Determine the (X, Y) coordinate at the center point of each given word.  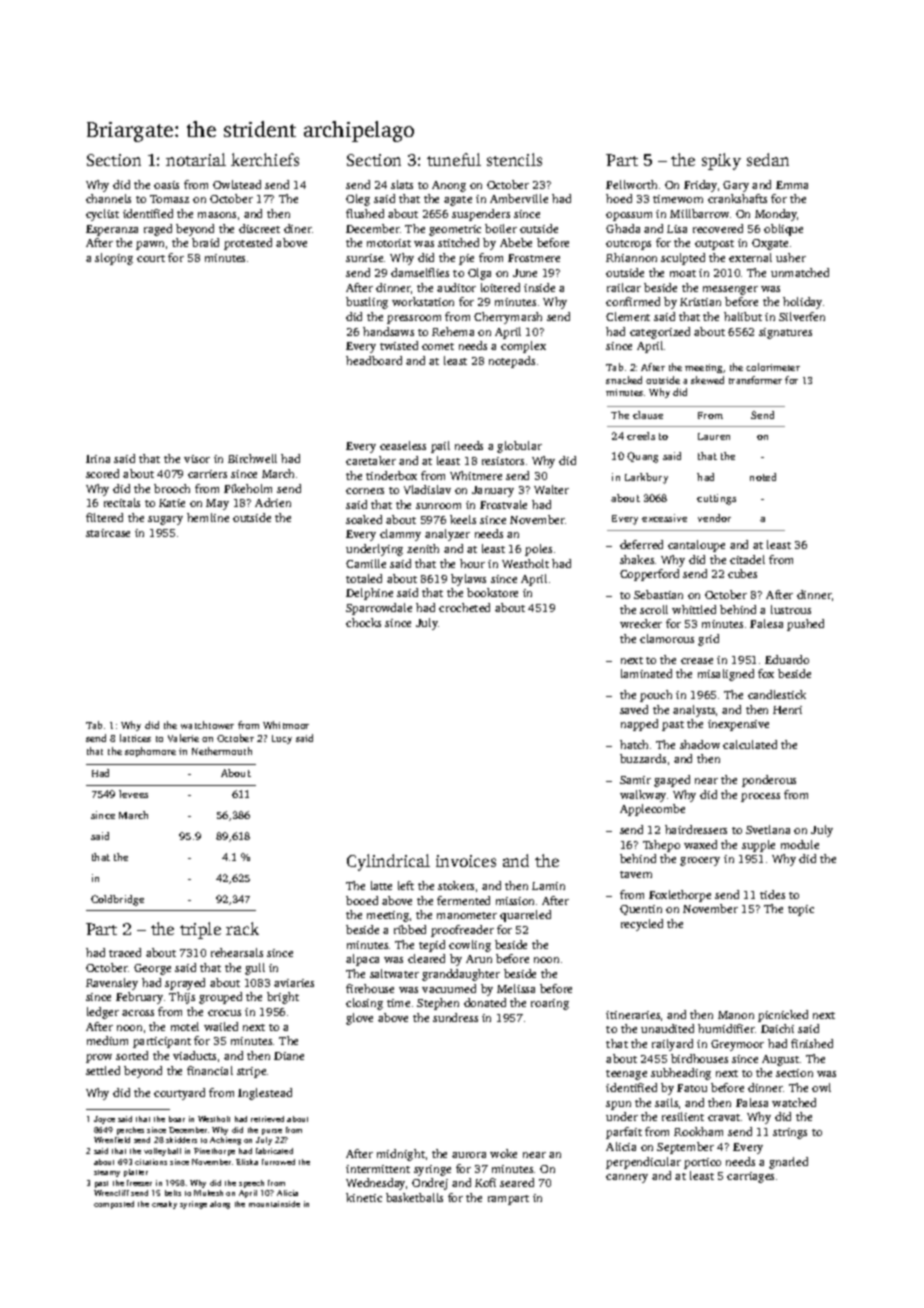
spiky (721, 161)
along (220, 1205)
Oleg (358, 200)
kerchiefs (265, 159)
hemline (208, 517)
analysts (694, 711)
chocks (363, 622)
